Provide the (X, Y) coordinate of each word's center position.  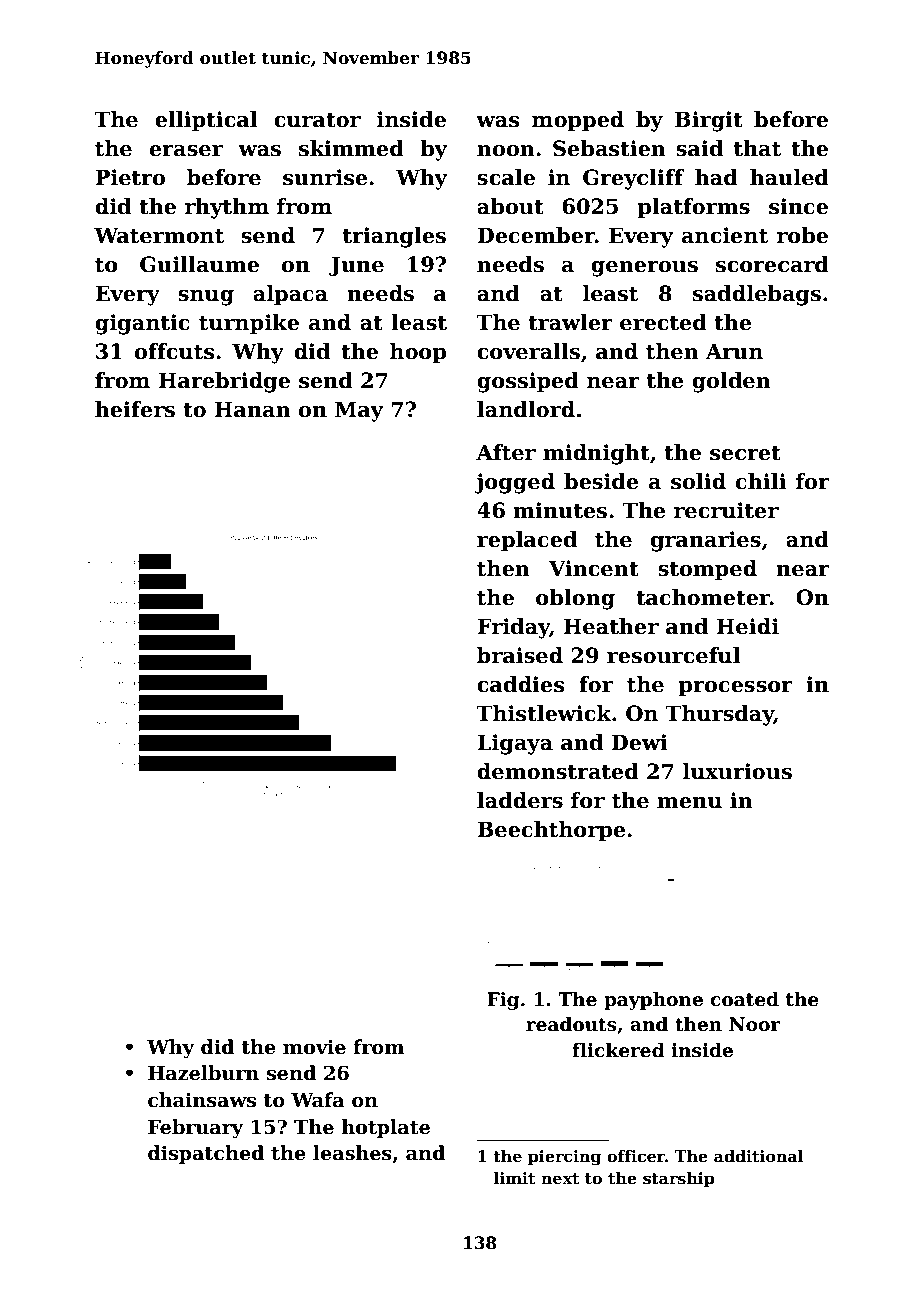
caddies (521, 684)
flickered (618, 1050)
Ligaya (515, 744)
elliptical (206, 121)
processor (735, 689)
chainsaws (202, 1100)
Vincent (594, 568)
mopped (578, 121)
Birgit (709, 121)
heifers (135, 409)
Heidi (747, 626)
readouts (571, 1024)
